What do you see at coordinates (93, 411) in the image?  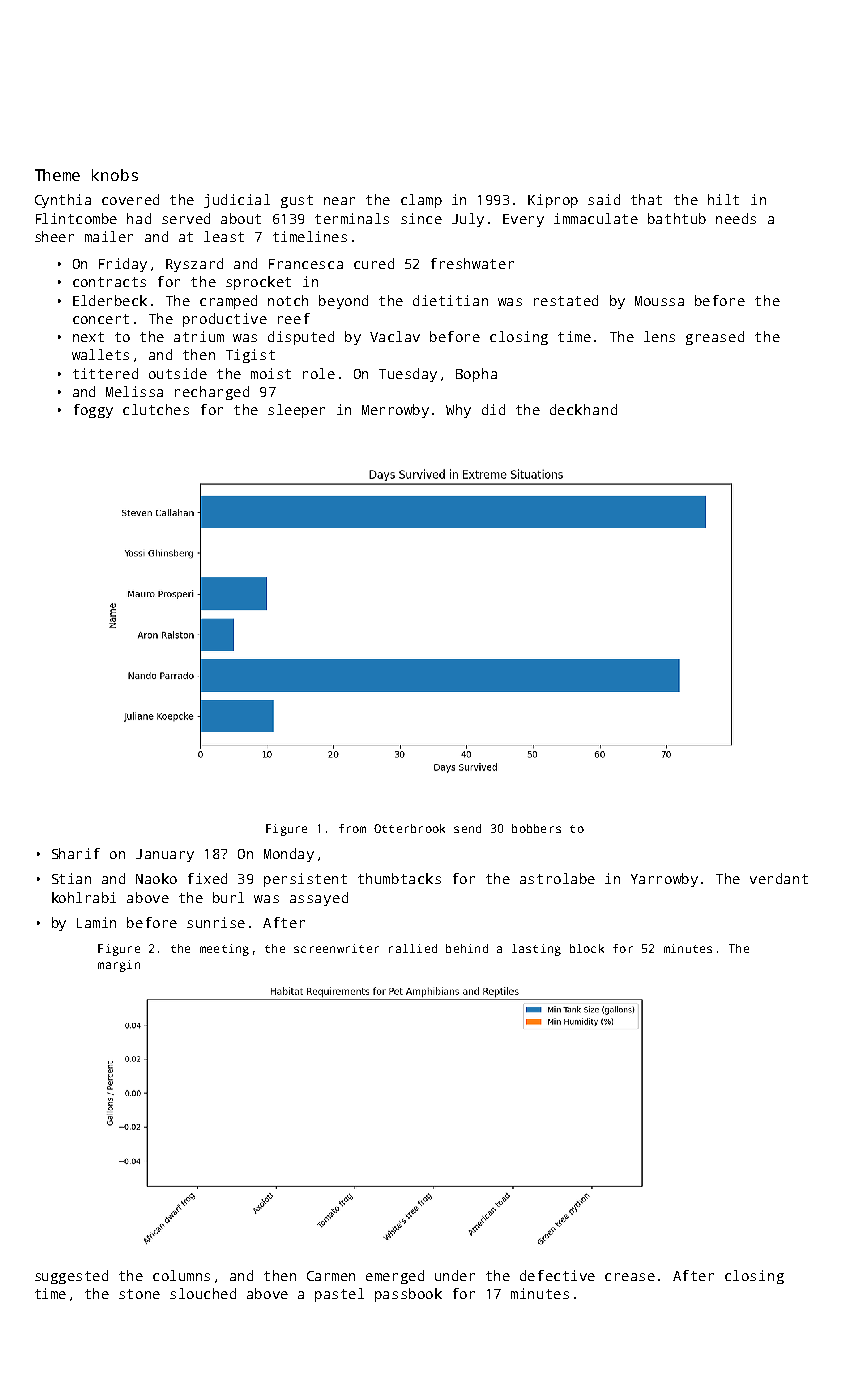 I see `foggy` at bounding box center [93, 411].
